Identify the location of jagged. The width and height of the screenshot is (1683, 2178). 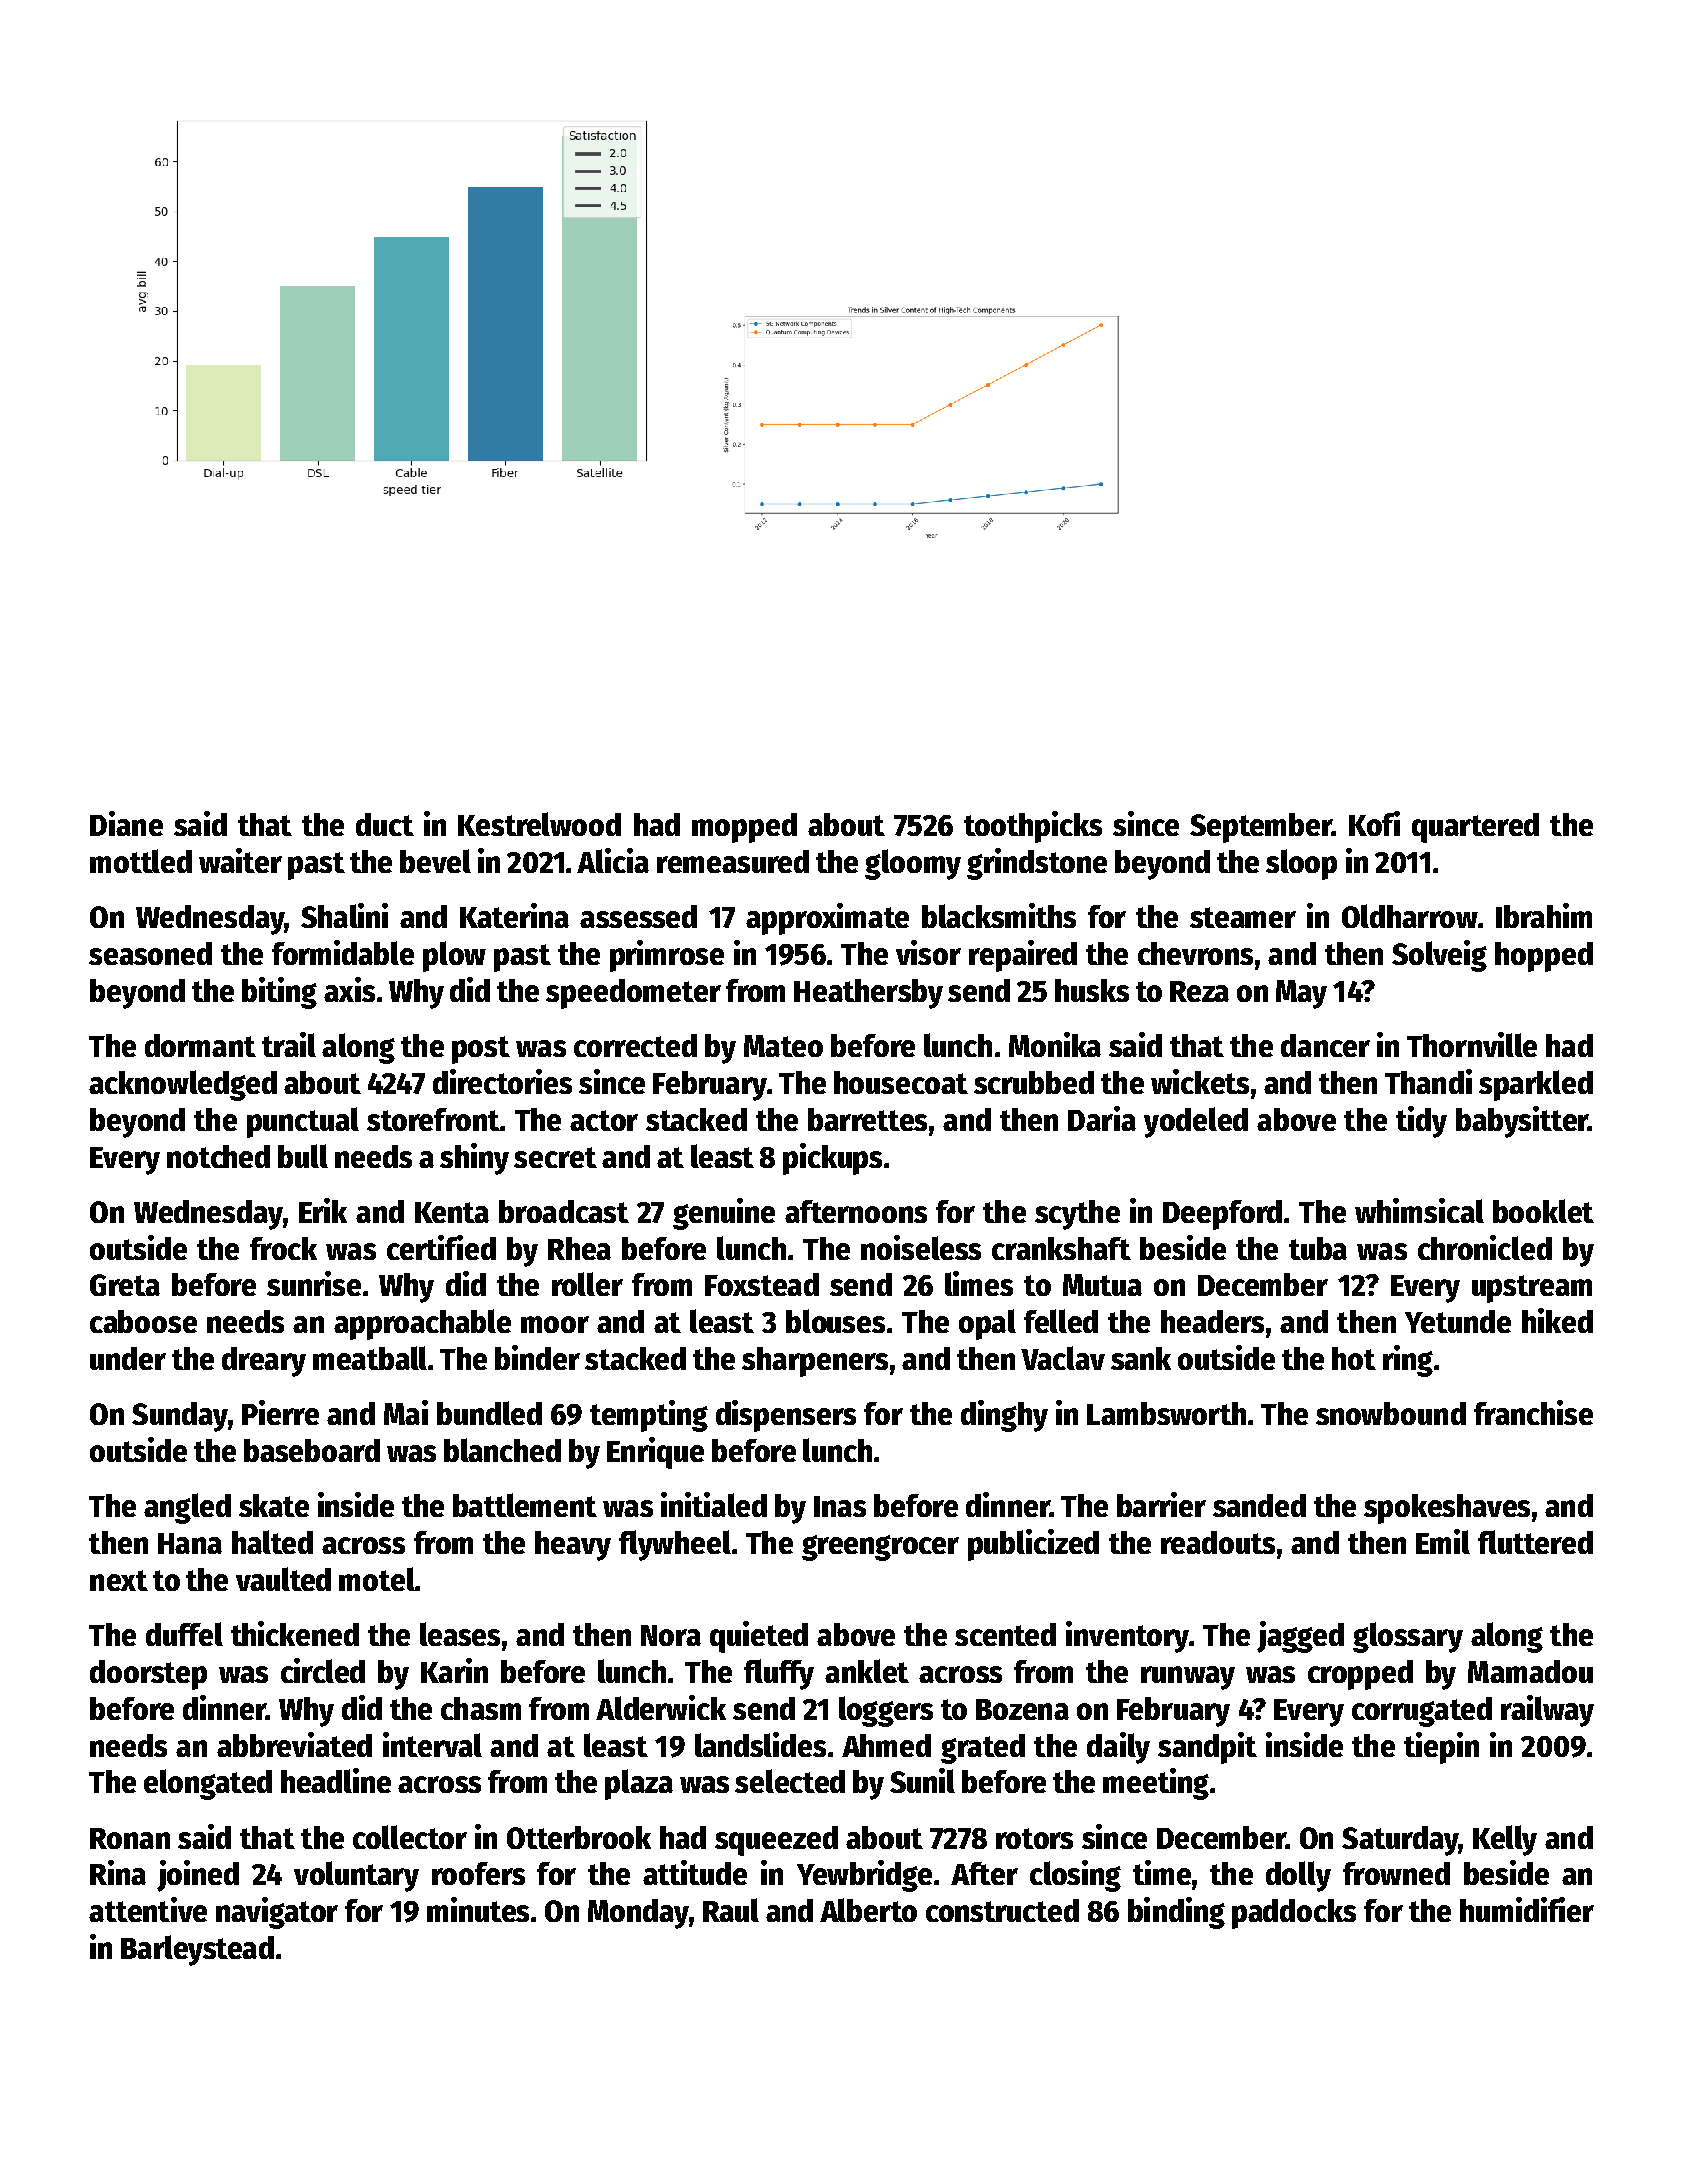
(1300, 1637).
